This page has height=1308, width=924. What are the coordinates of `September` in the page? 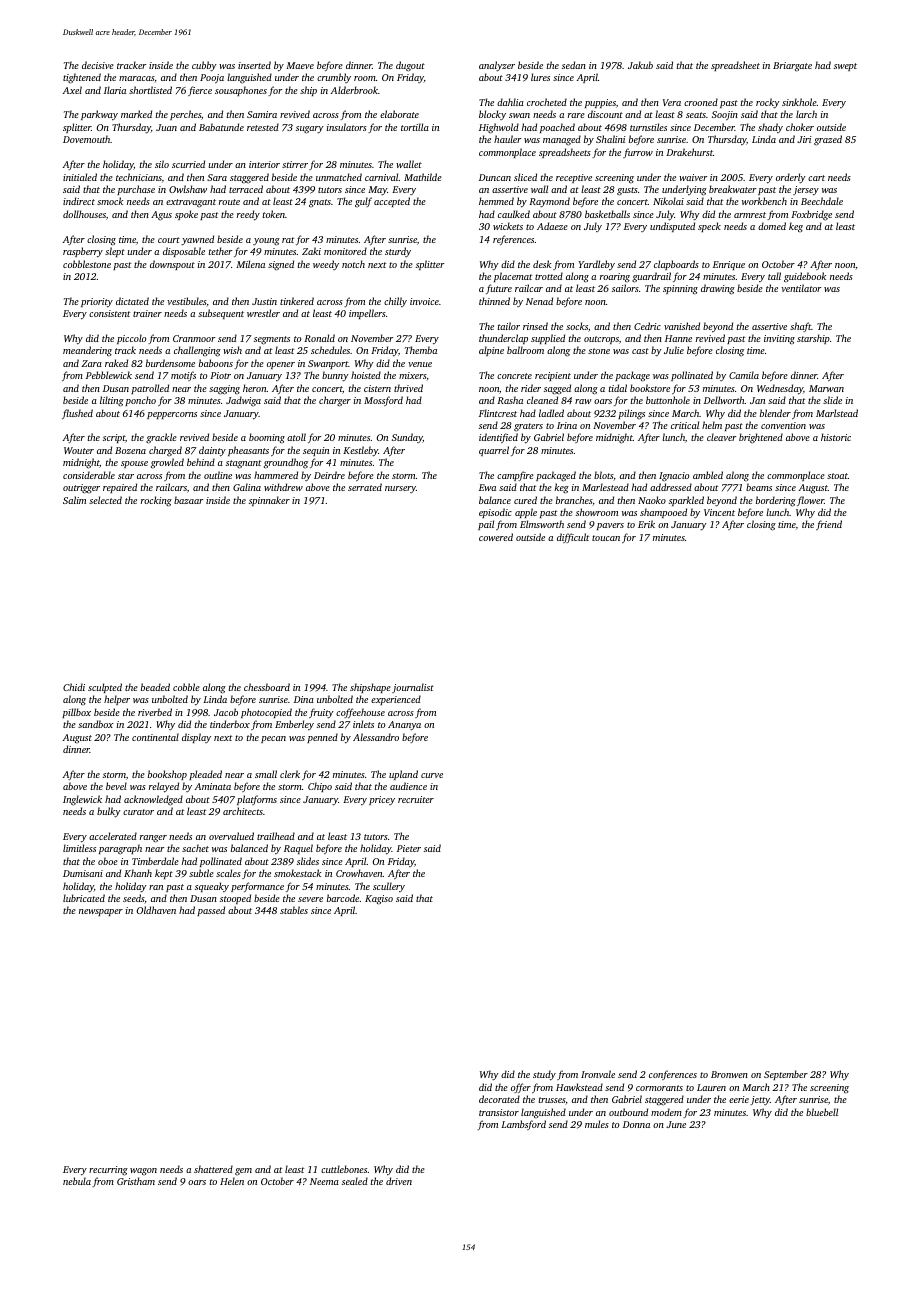 It's located at (786, 1075).
